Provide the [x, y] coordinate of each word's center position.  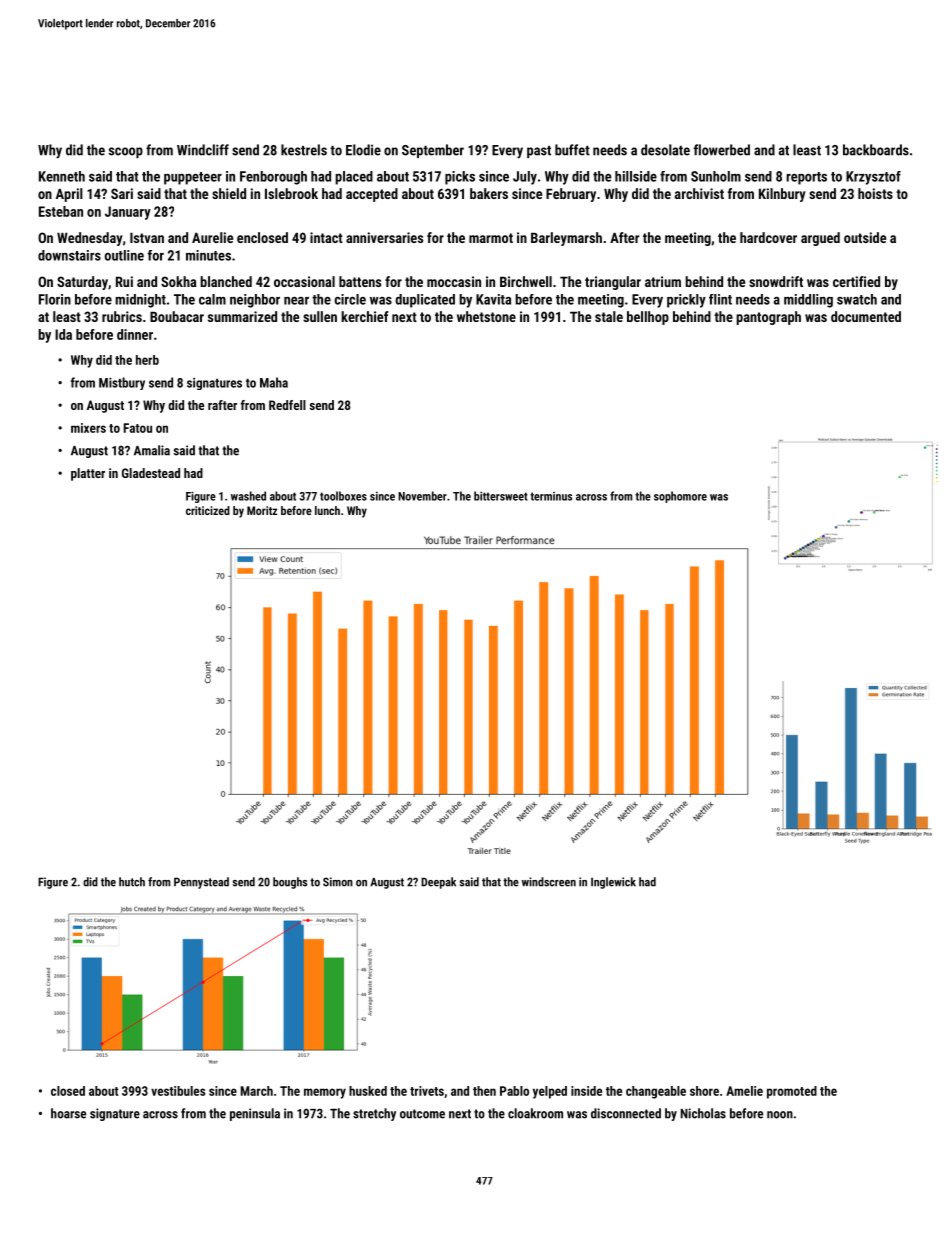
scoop [126, 152]
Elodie [363, 150]
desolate [665, 150]
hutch [132, 882]
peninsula [255, 1114]
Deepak [438, 883]
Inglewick [613, 883]
